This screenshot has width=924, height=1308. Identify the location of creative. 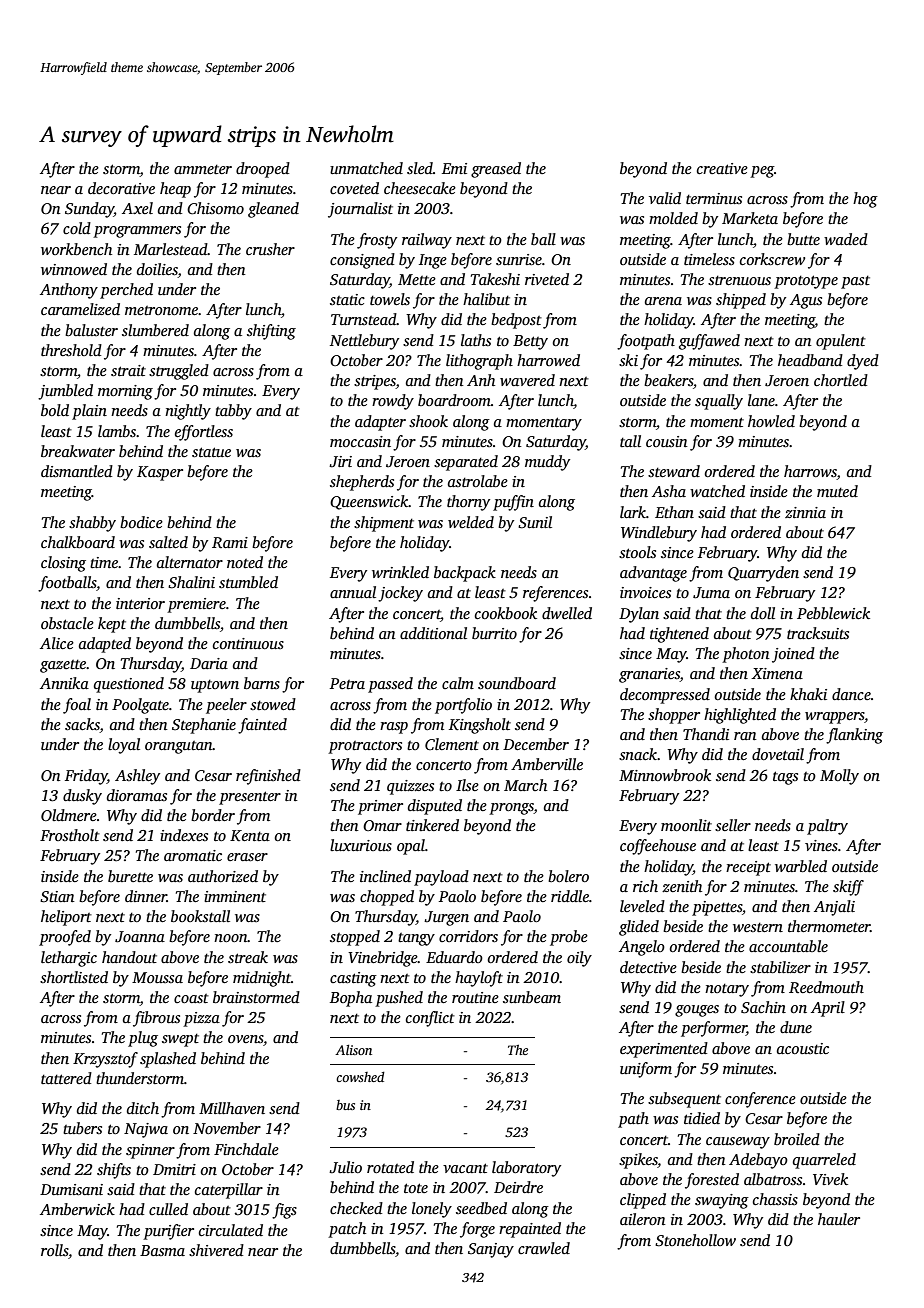
(722, 168).
